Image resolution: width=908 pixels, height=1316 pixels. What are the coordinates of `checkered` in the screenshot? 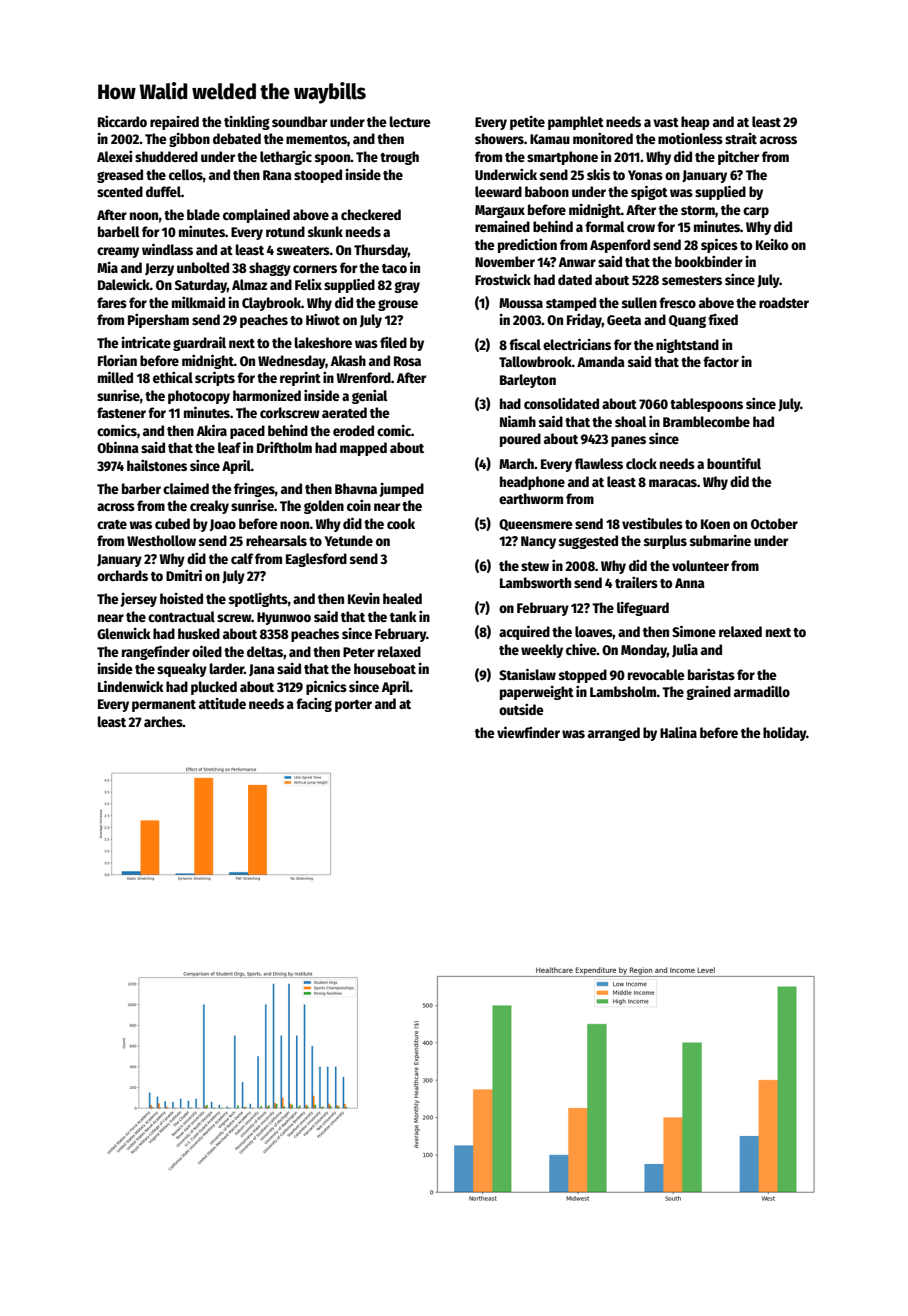 It's located at (371, 214).
